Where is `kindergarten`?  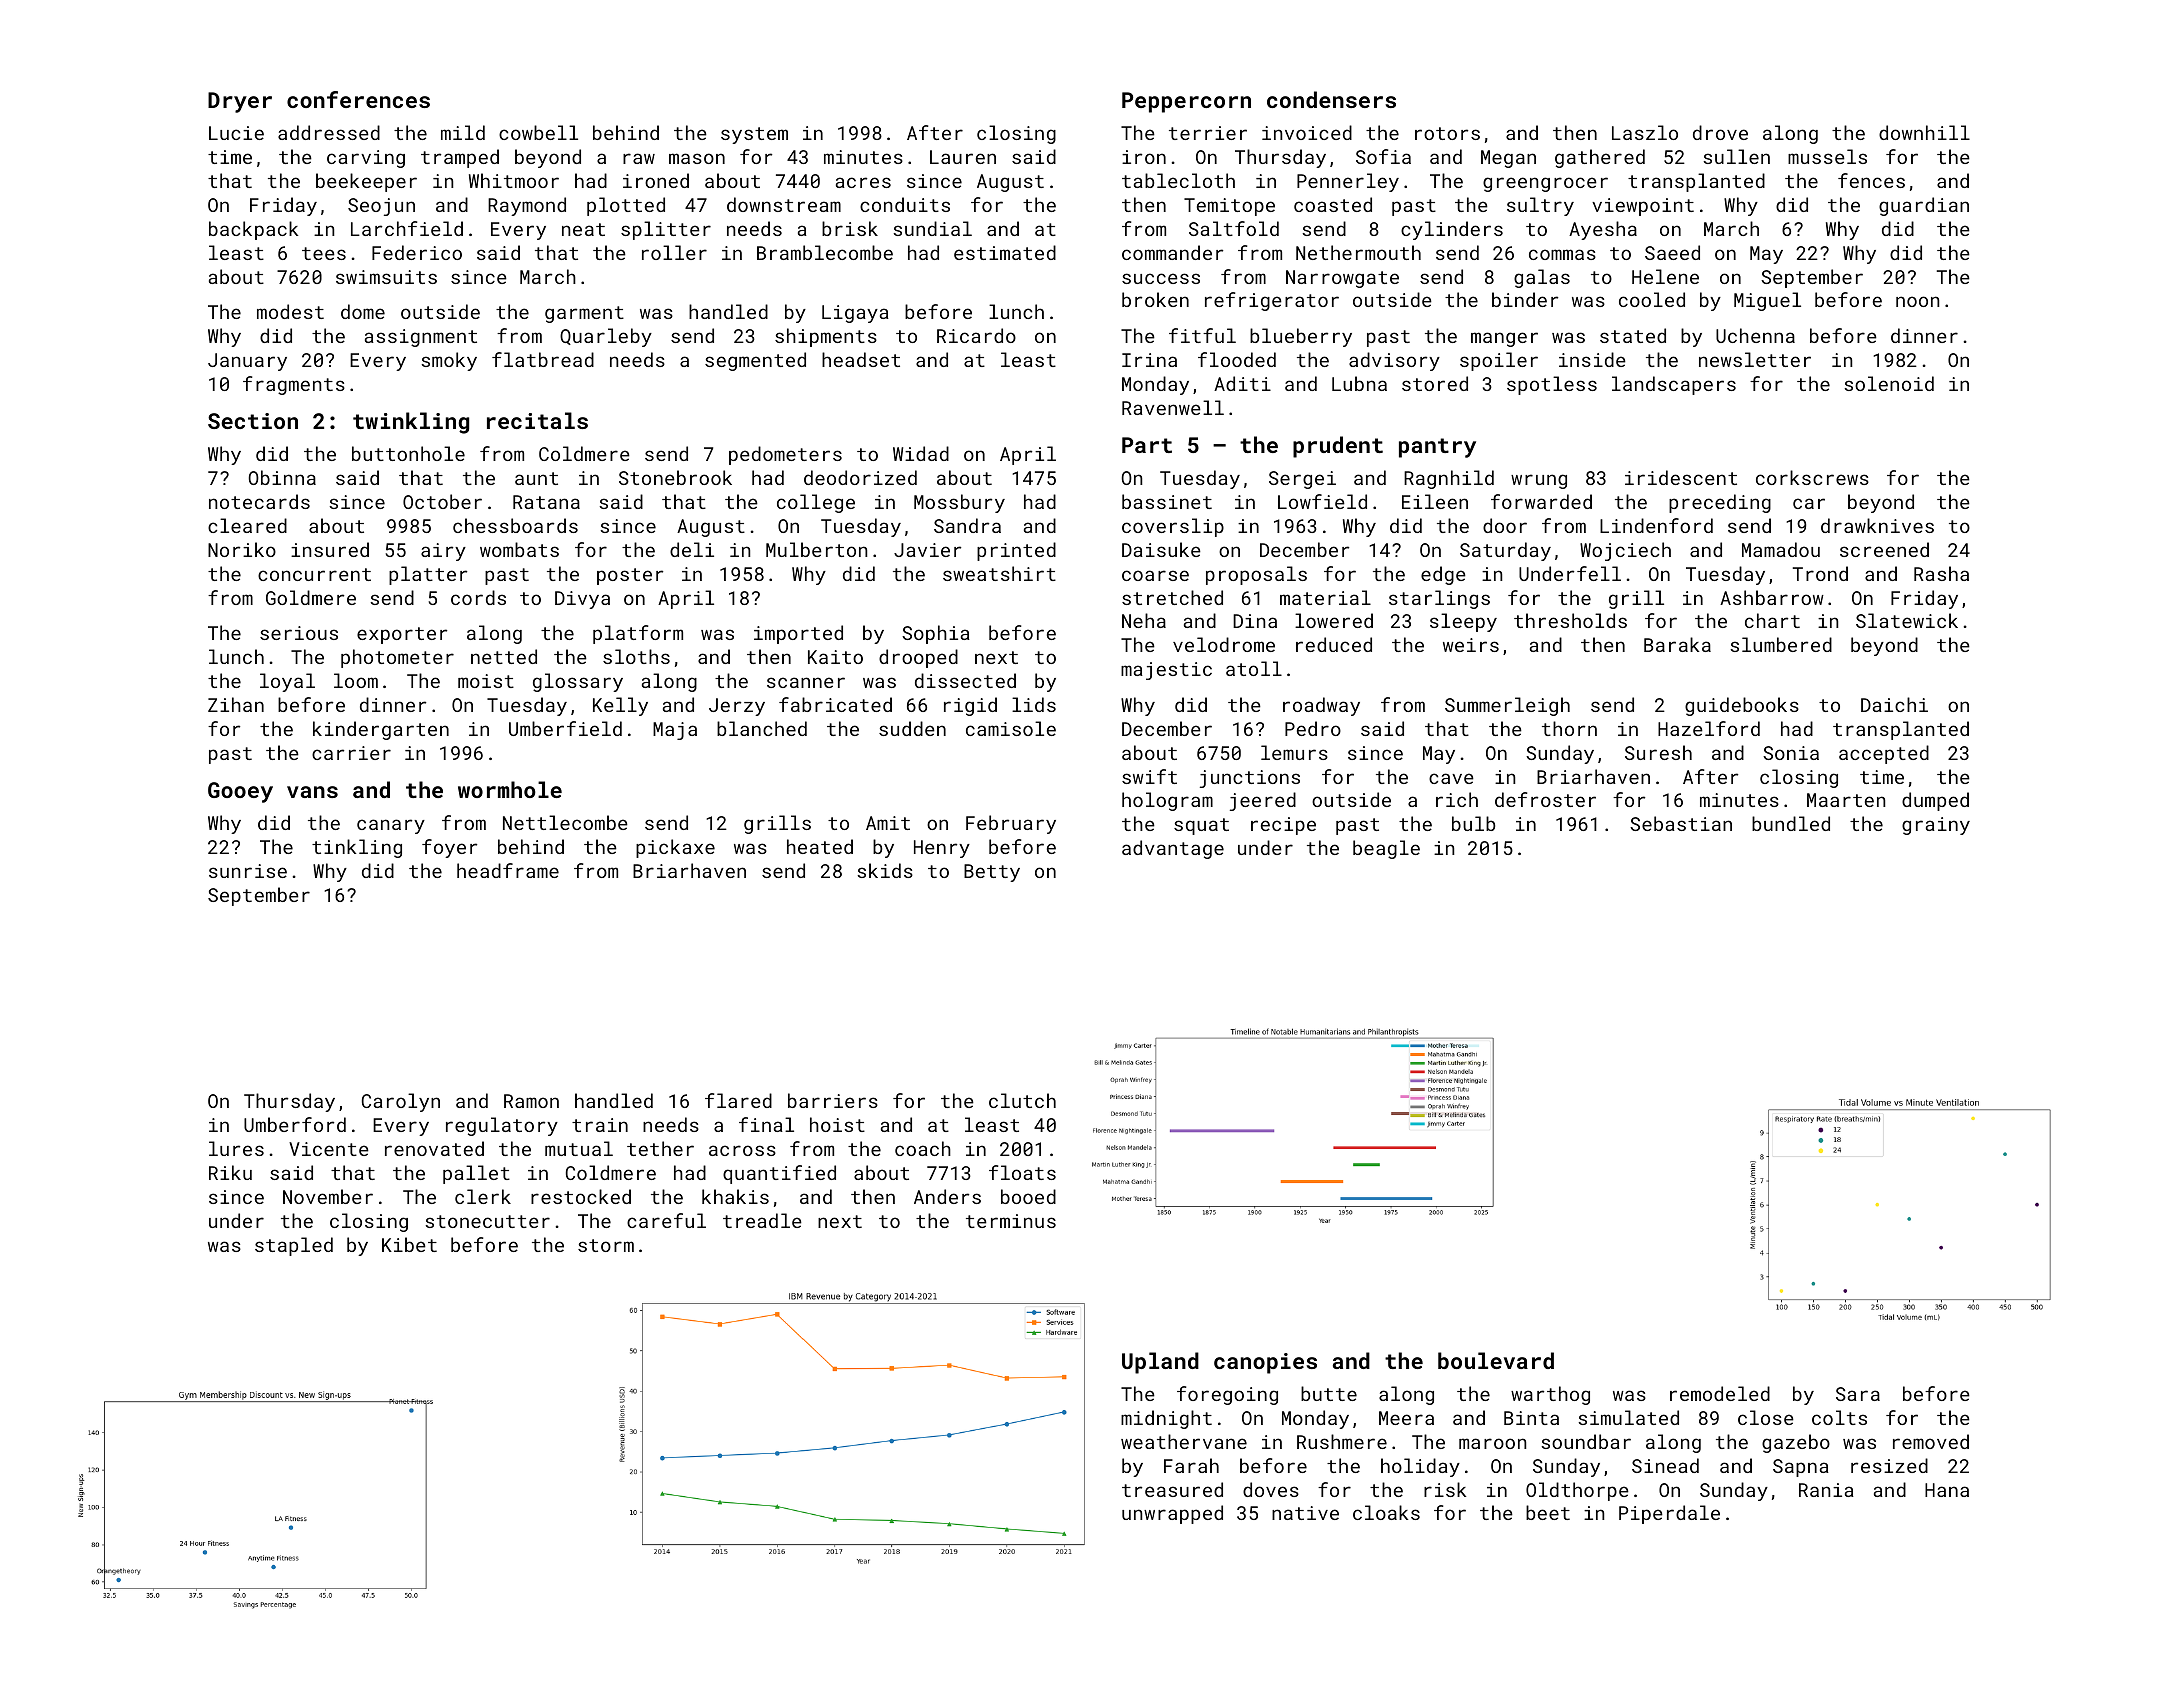 kindergarten is located at coordinates (381, 730).
